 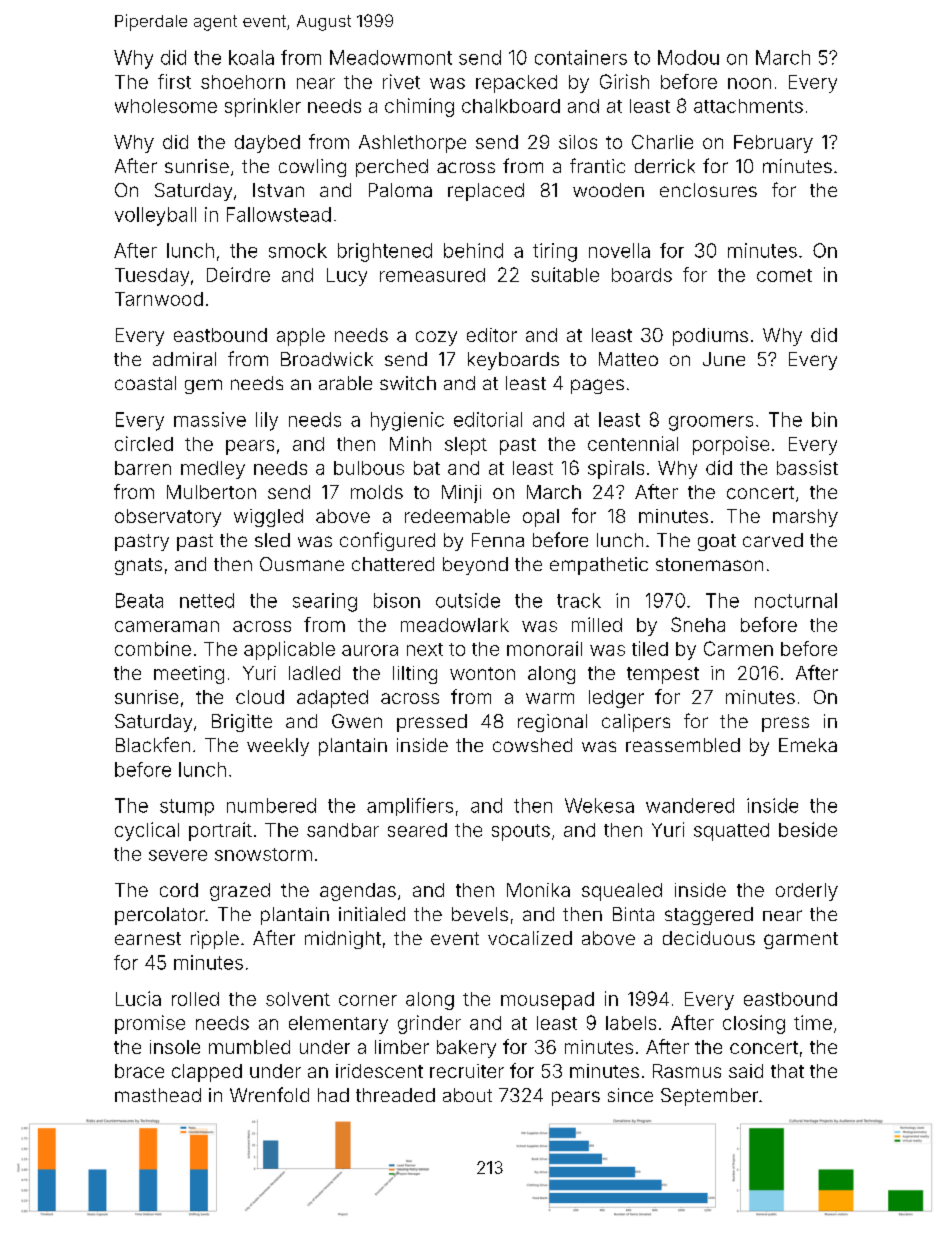 I want to click on Fenna, so click(x=498, y=540).
